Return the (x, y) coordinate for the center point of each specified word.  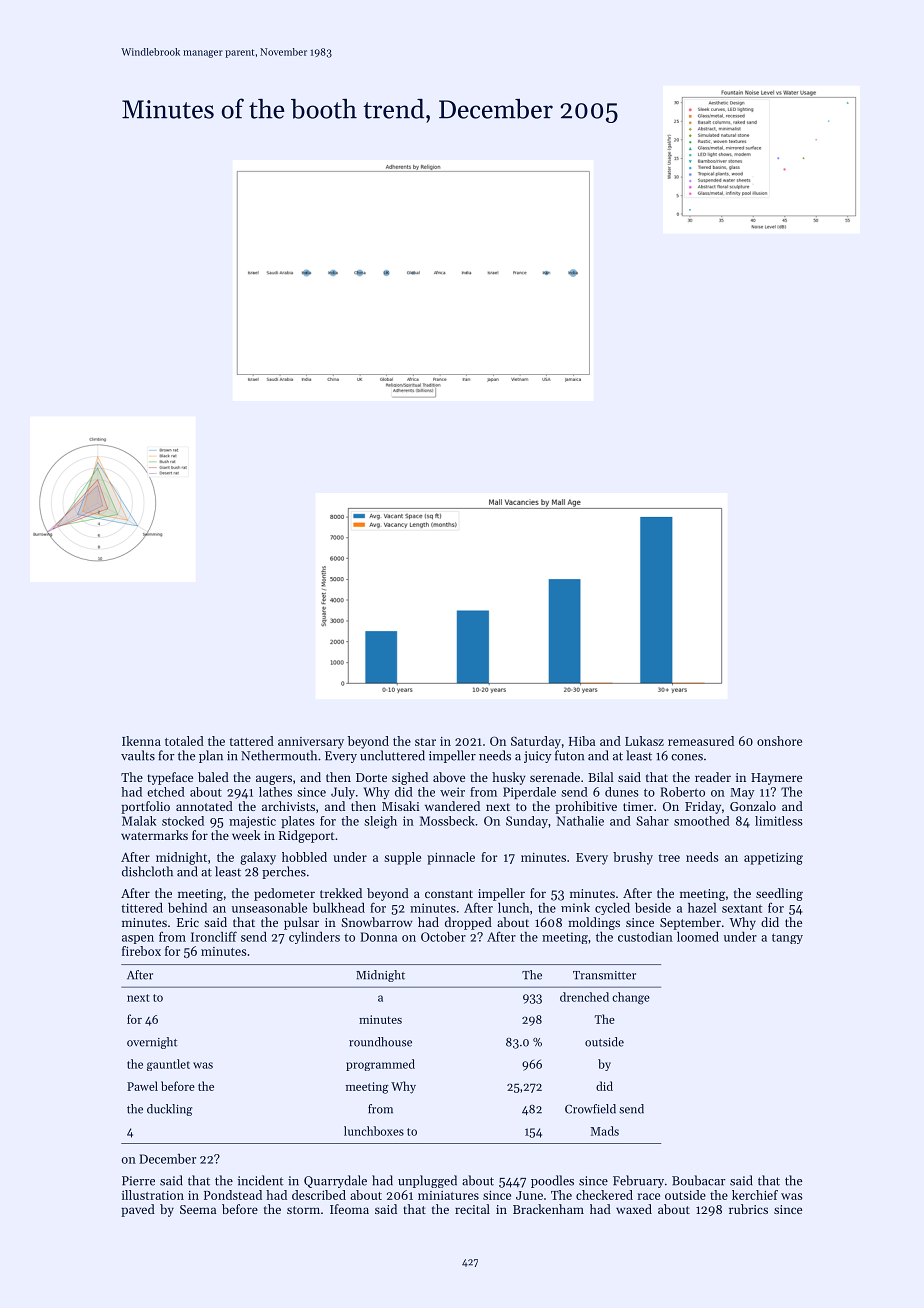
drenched (584, 997)
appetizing (773, 859)
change (631, 998)
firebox (141, 951)
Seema (198, 1209)
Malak (139, 821)
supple (402, 858)
